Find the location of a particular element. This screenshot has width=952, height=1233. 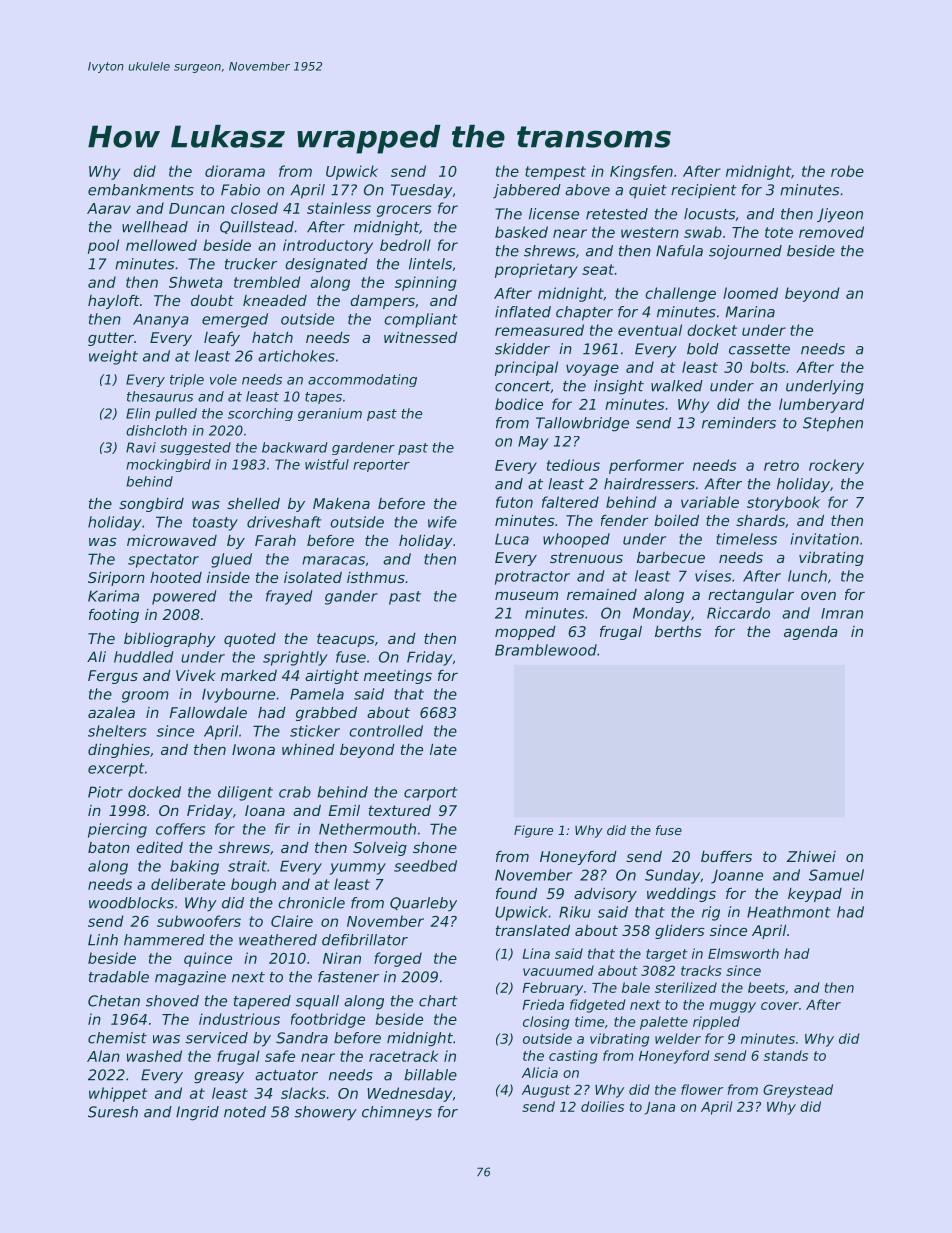

invitation is located at coordinates (824, 539).
